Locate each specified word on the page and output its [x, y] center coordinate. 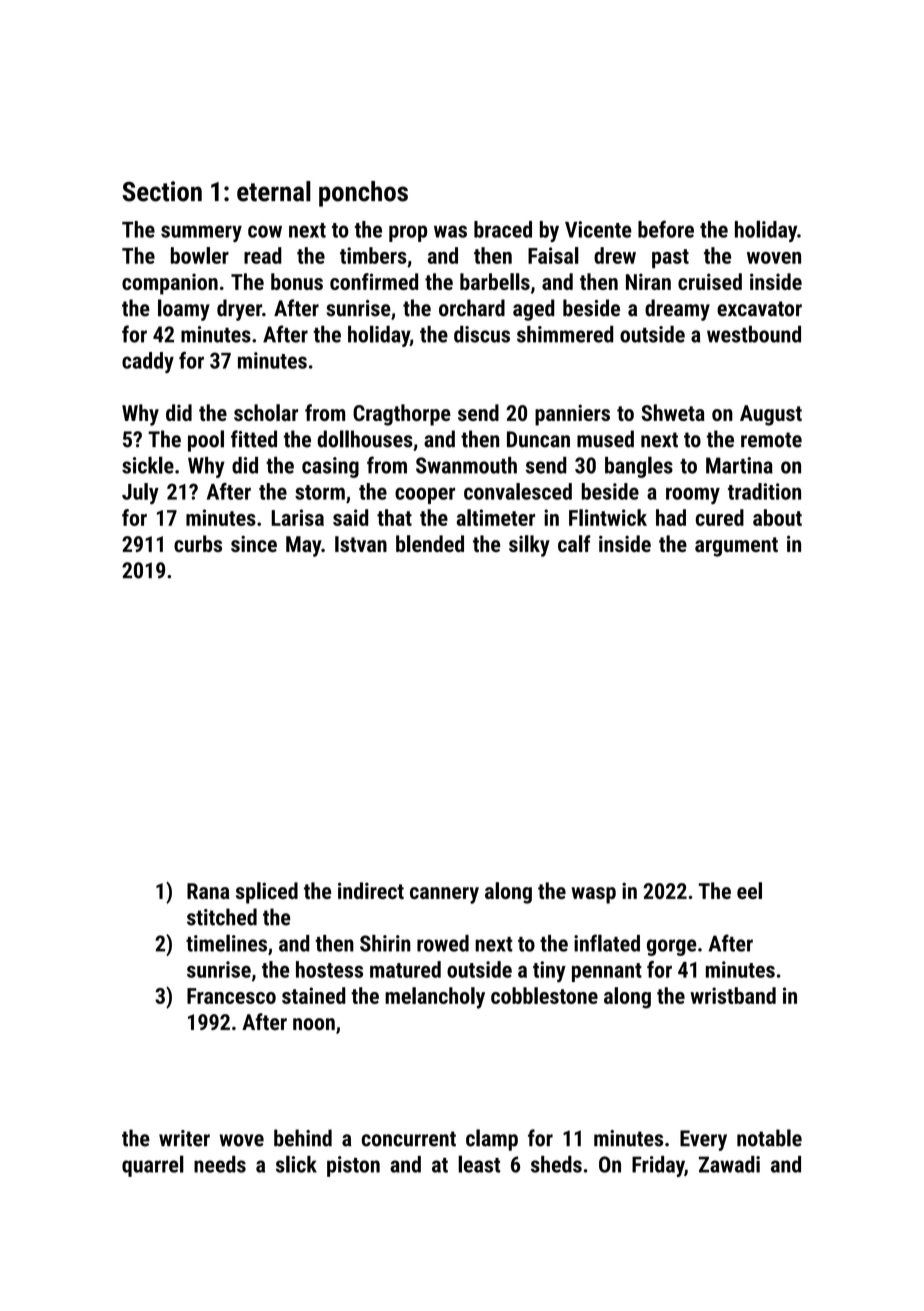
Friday [658, 1166]
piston [353, 1166]
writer [184, 1138]
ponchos [363, 194]
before [666, 229]
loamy [184, 310]
